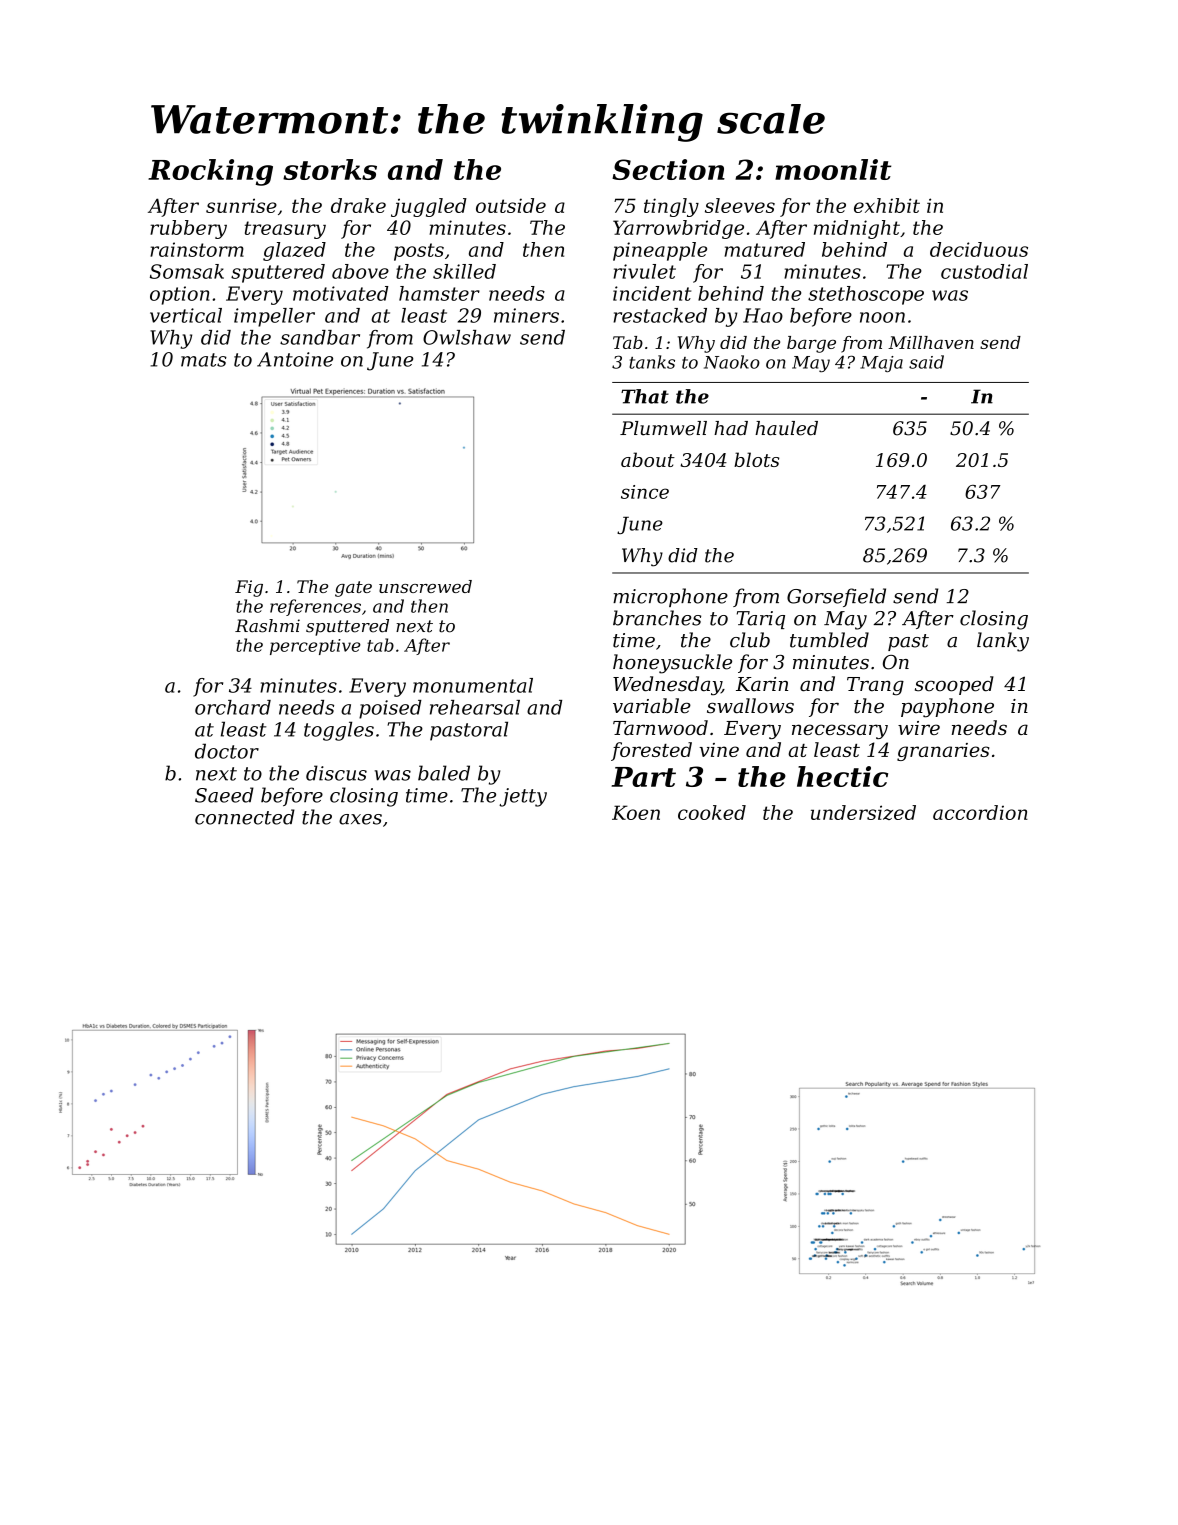 The image size is (1178, 1525). What do you see at coordinates (511, 205) in the image?
I see `outside` at bounding box center [511, 205].
